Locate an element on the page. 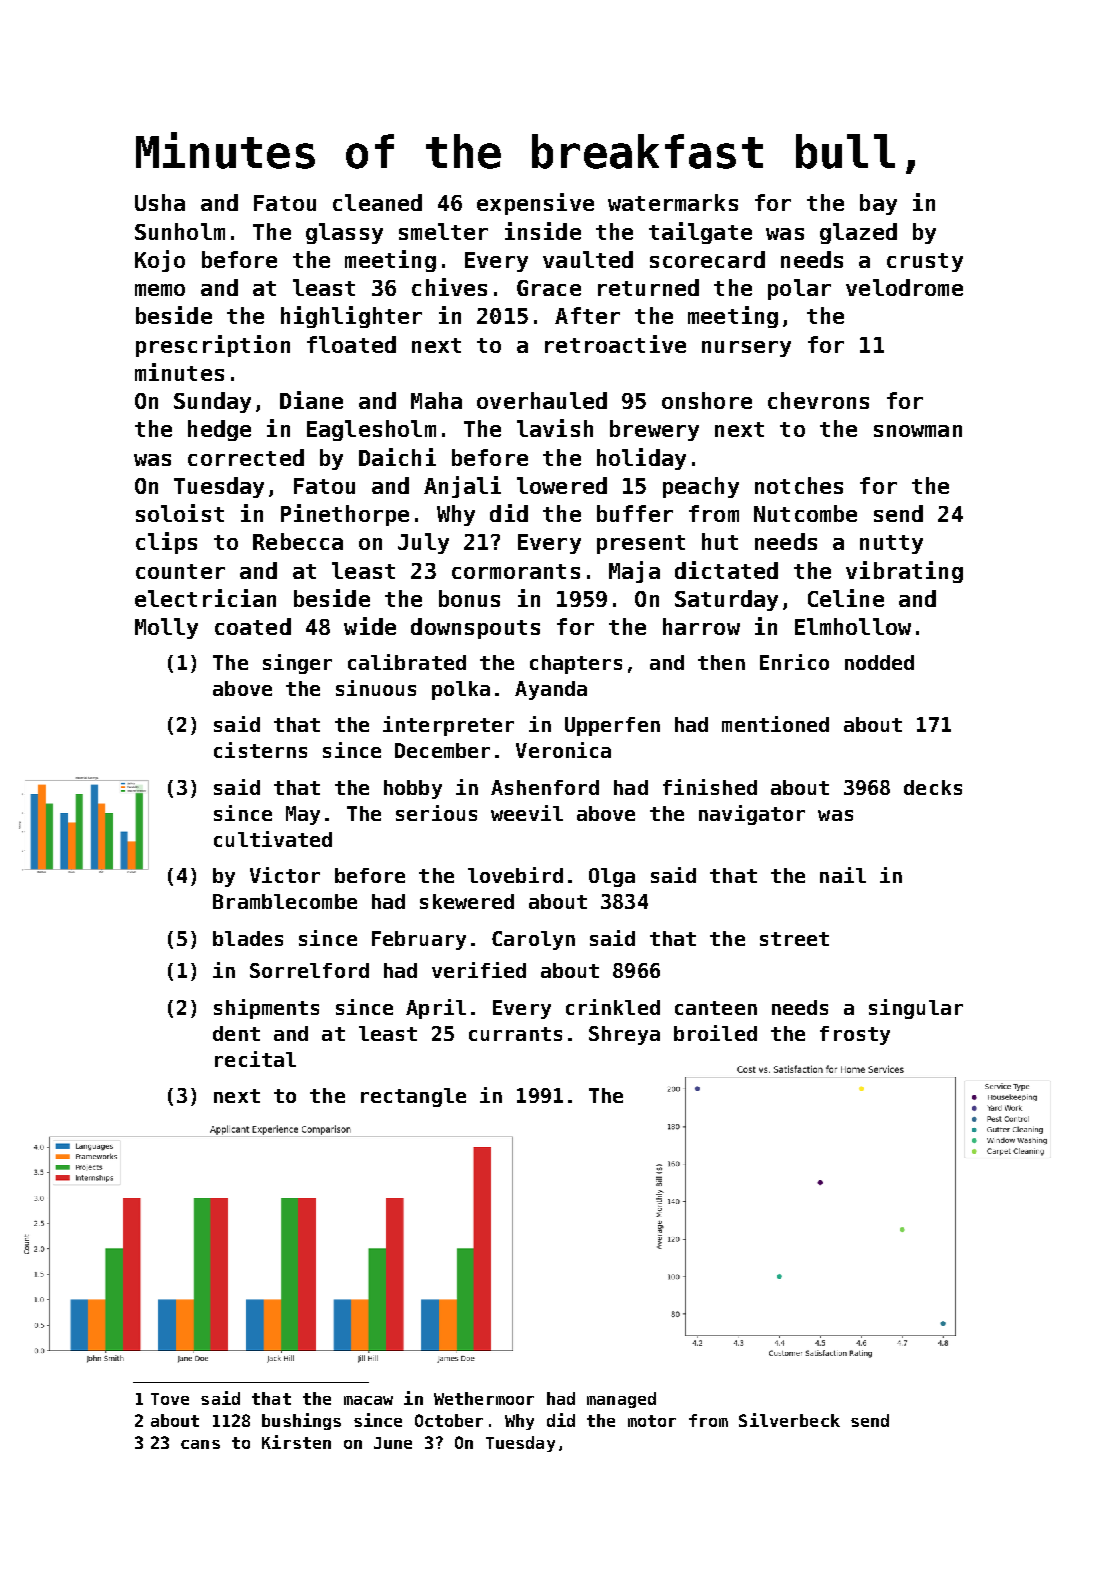  recital is located at coordinates (255, 1059).
